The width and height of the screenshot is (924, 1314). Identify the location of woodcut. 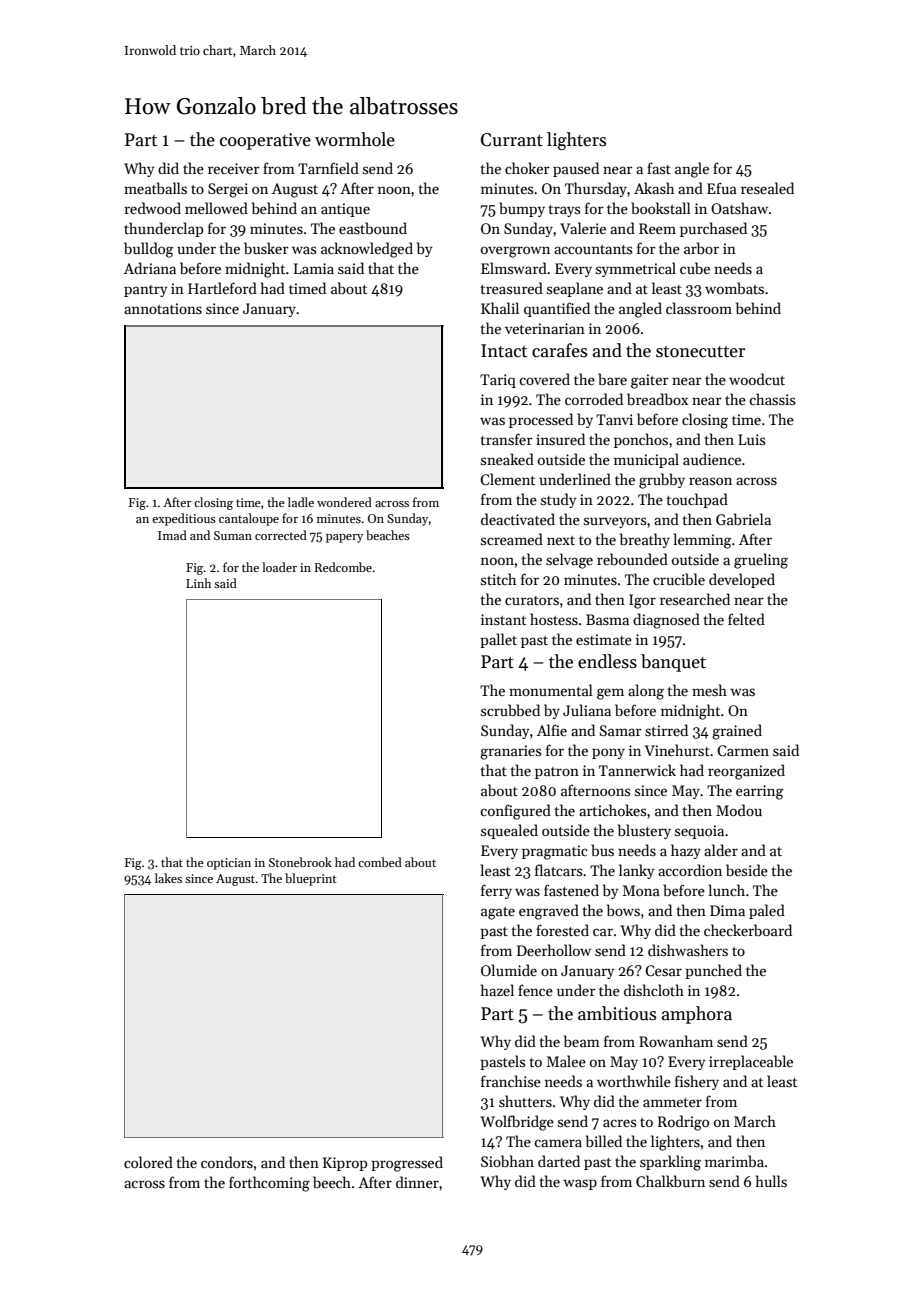
(757, 379).
